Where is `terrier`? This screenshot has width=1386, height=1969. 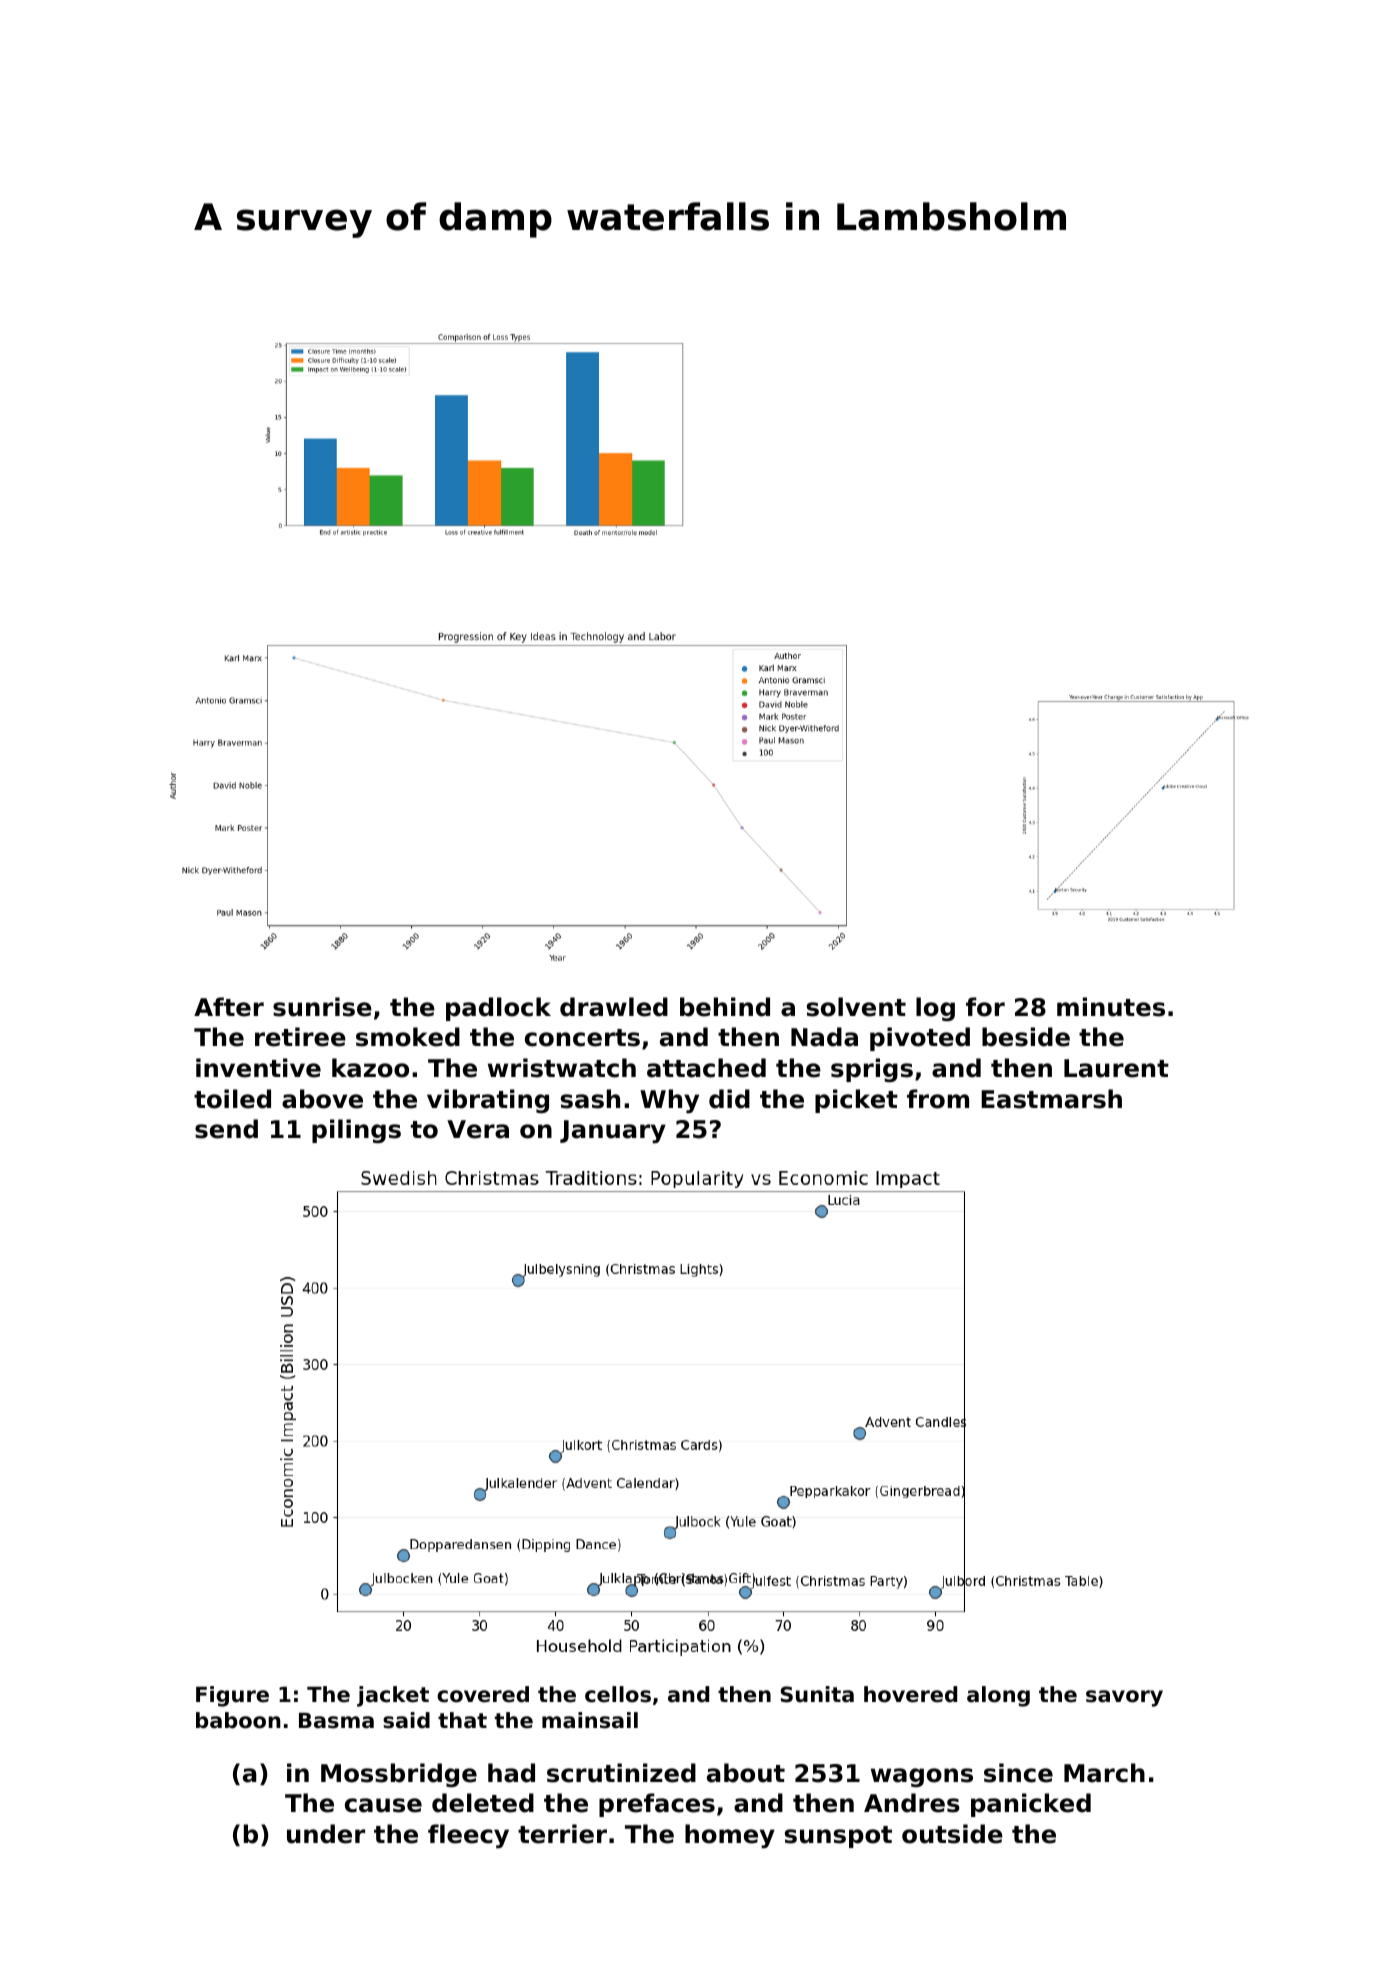 terrier is located at coordinates (562, 1834).
